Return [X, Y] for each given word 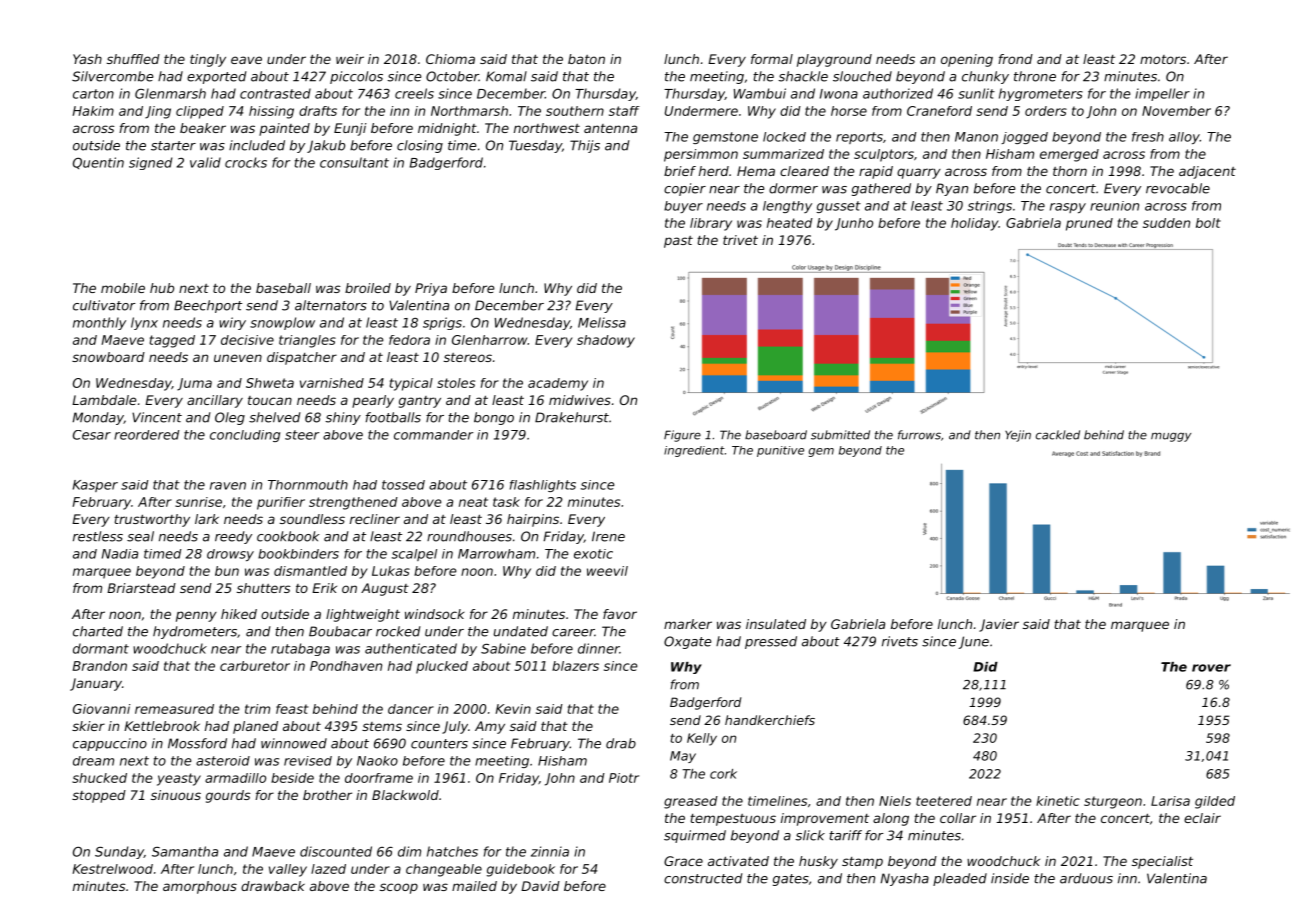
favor [620, 614]
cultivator [104, 305]
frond [1015, 59]
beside [292, 778]
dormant [101, 648]
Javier [999, 625]
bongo [494, 418]
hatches [452, 851]
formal [772, 59]
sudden [1166, 223]
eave [246, 60]
